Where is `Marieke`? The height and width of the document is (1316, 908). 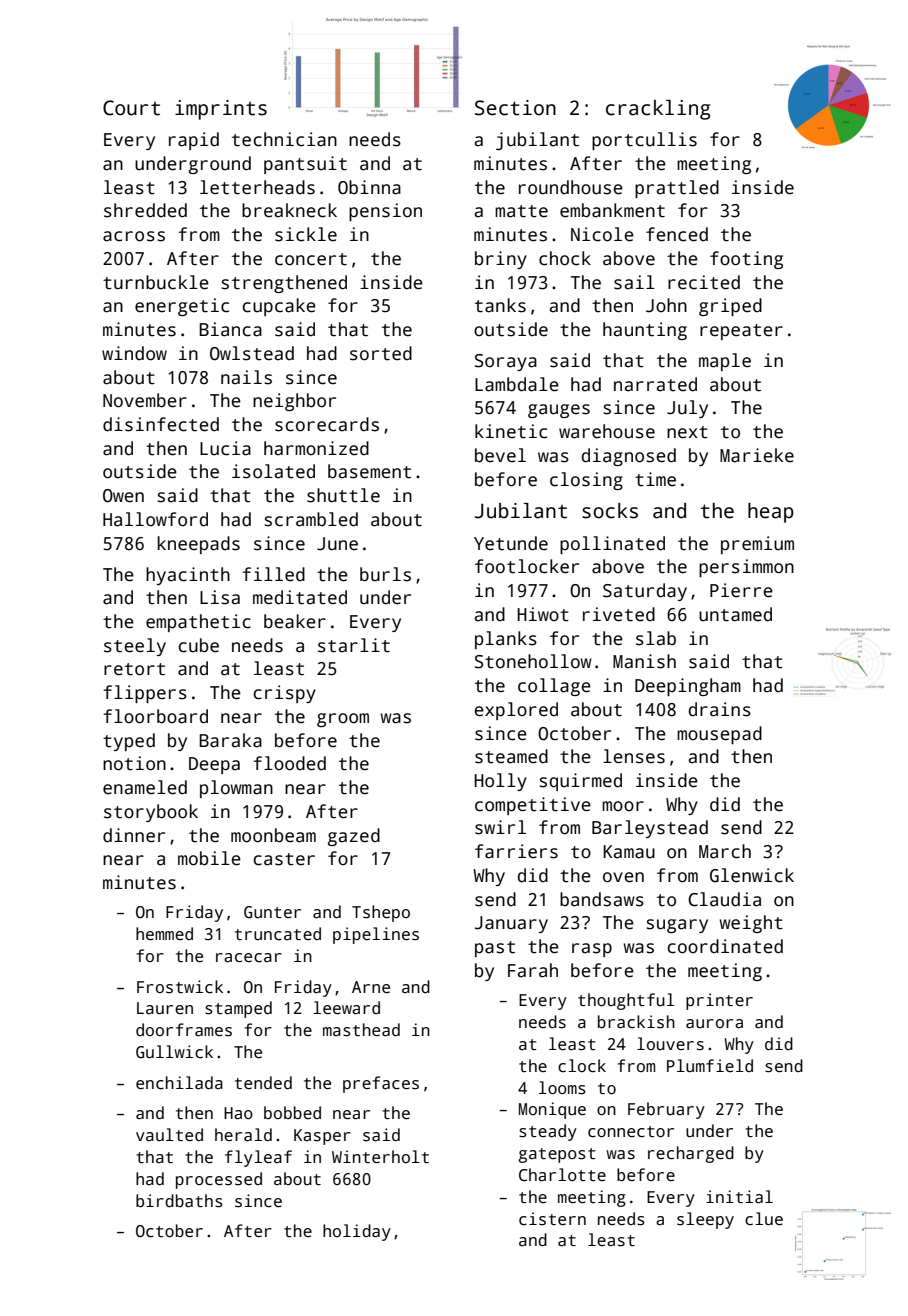 Marieke is located at coordinates (757, 455).
